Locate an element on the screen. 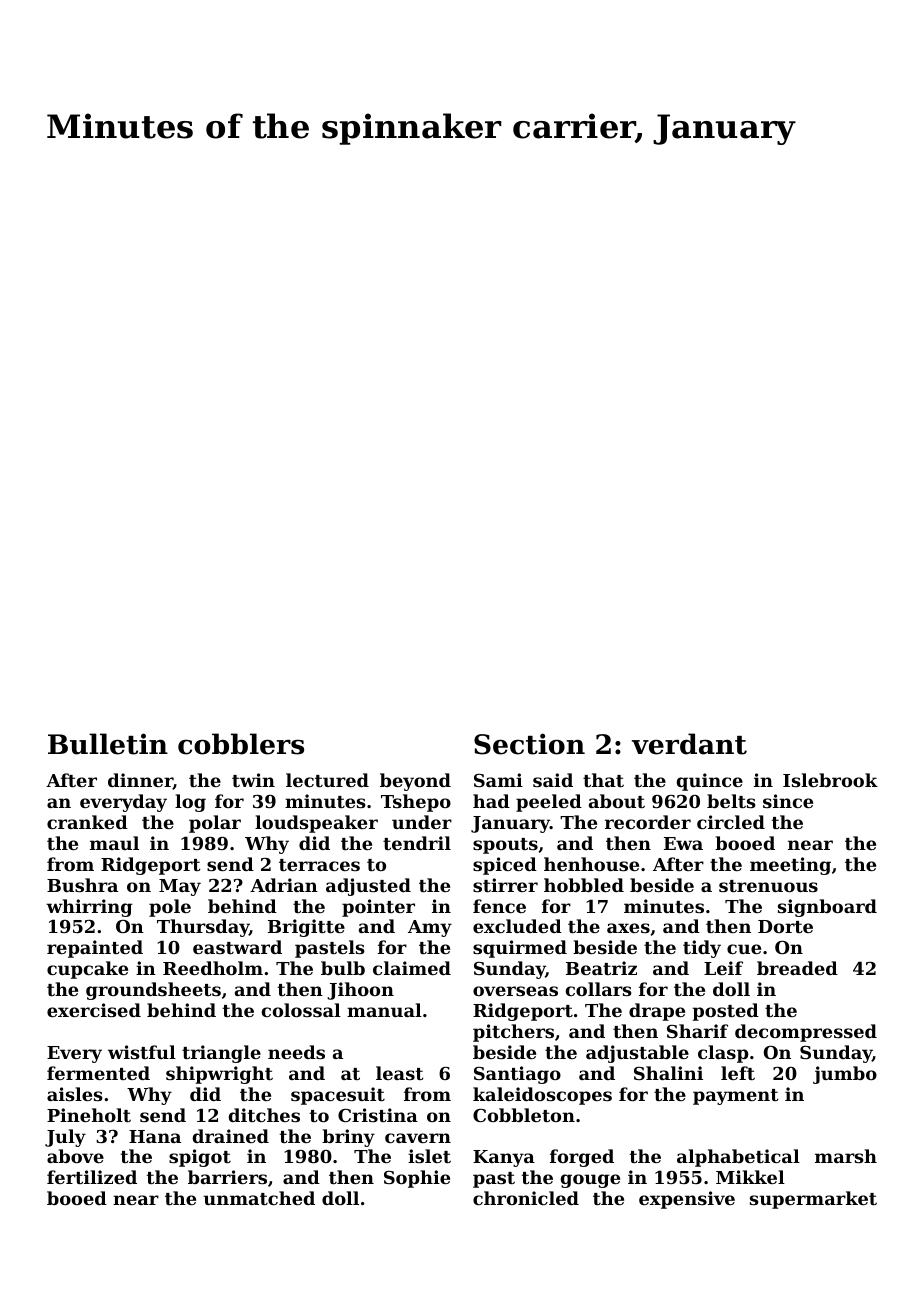  circled is located at coordinates (731, 822).
